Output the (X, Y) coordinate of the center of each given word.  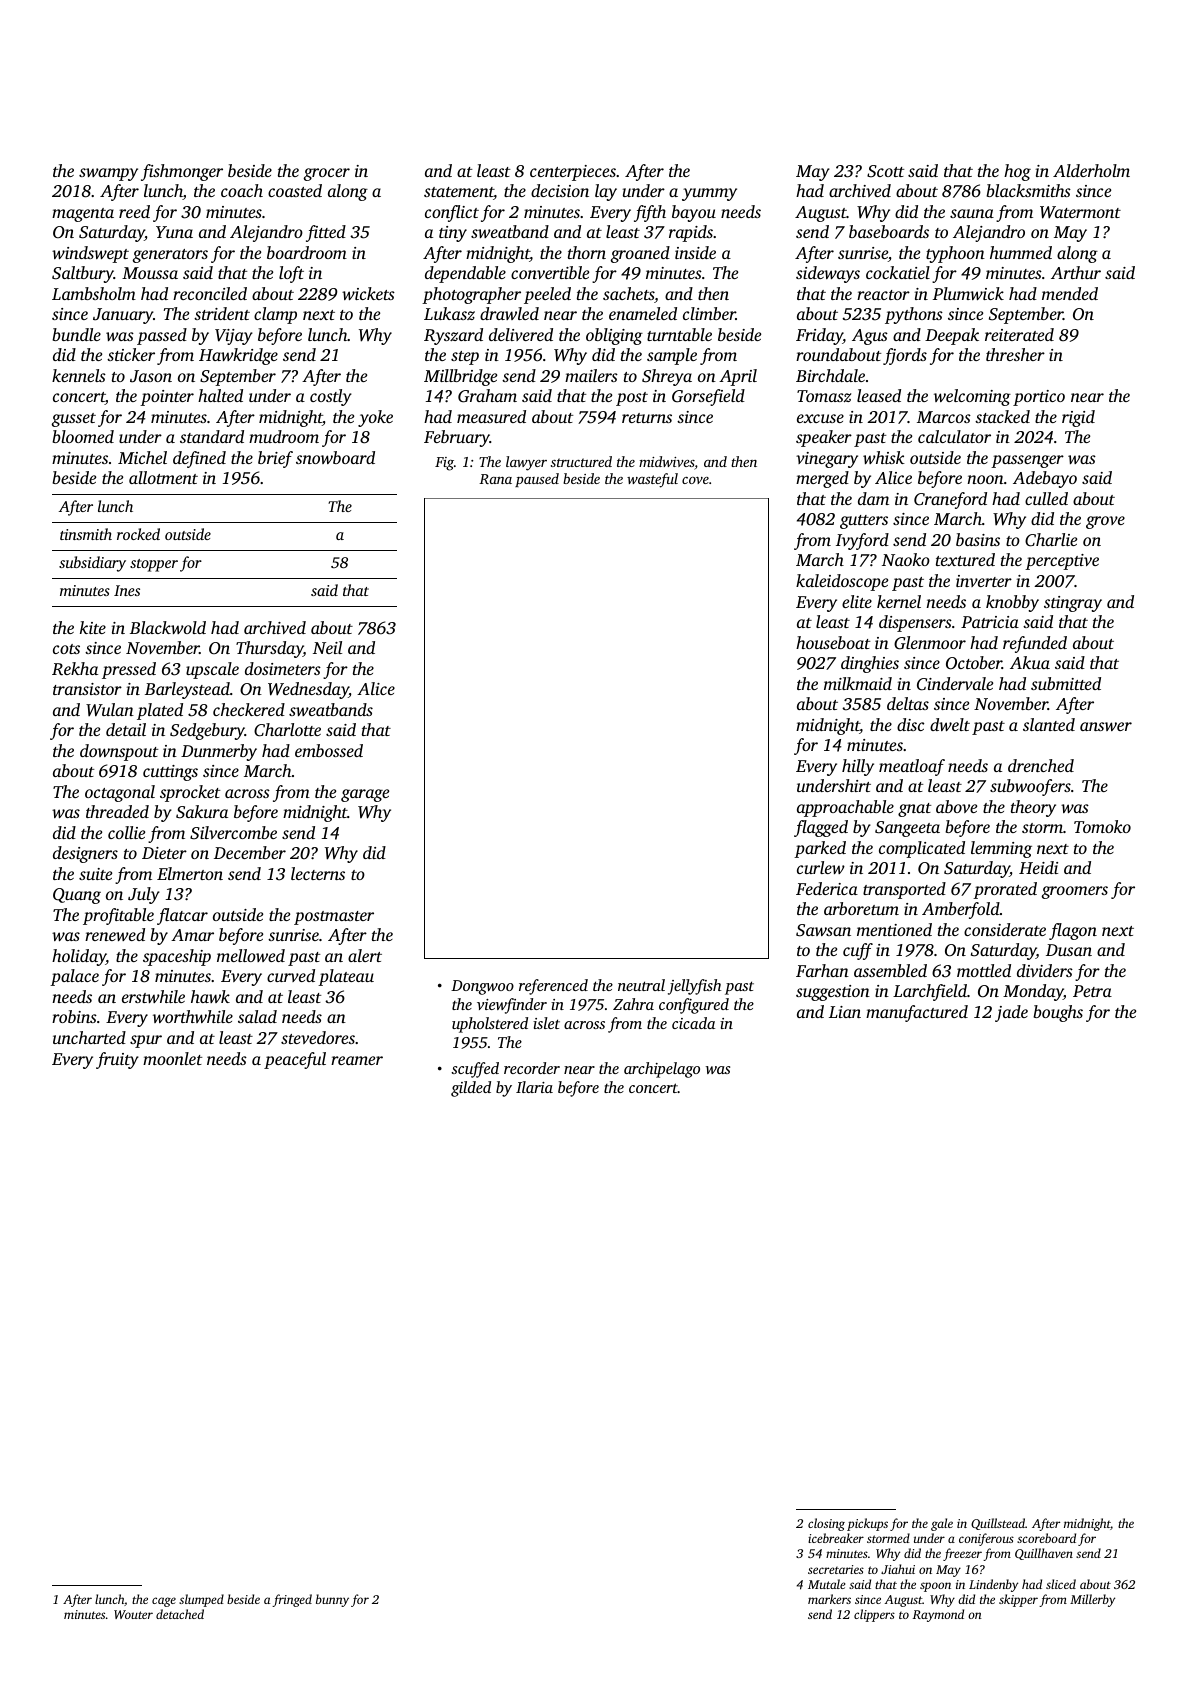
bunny (332, 1600)
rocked (138, 534)
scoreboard (1046, 1538)
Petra (1092, 991)
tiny (453, 234)
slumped (201, 1600)
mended (1070, 293)
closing (826, 1524)
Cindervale (955, 684)
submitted (1066, 683)
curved (291, 975)
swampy (108, 174)
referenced (553, 987)
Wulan (110, 710)
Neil (327, 647)
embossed (329, 750)
